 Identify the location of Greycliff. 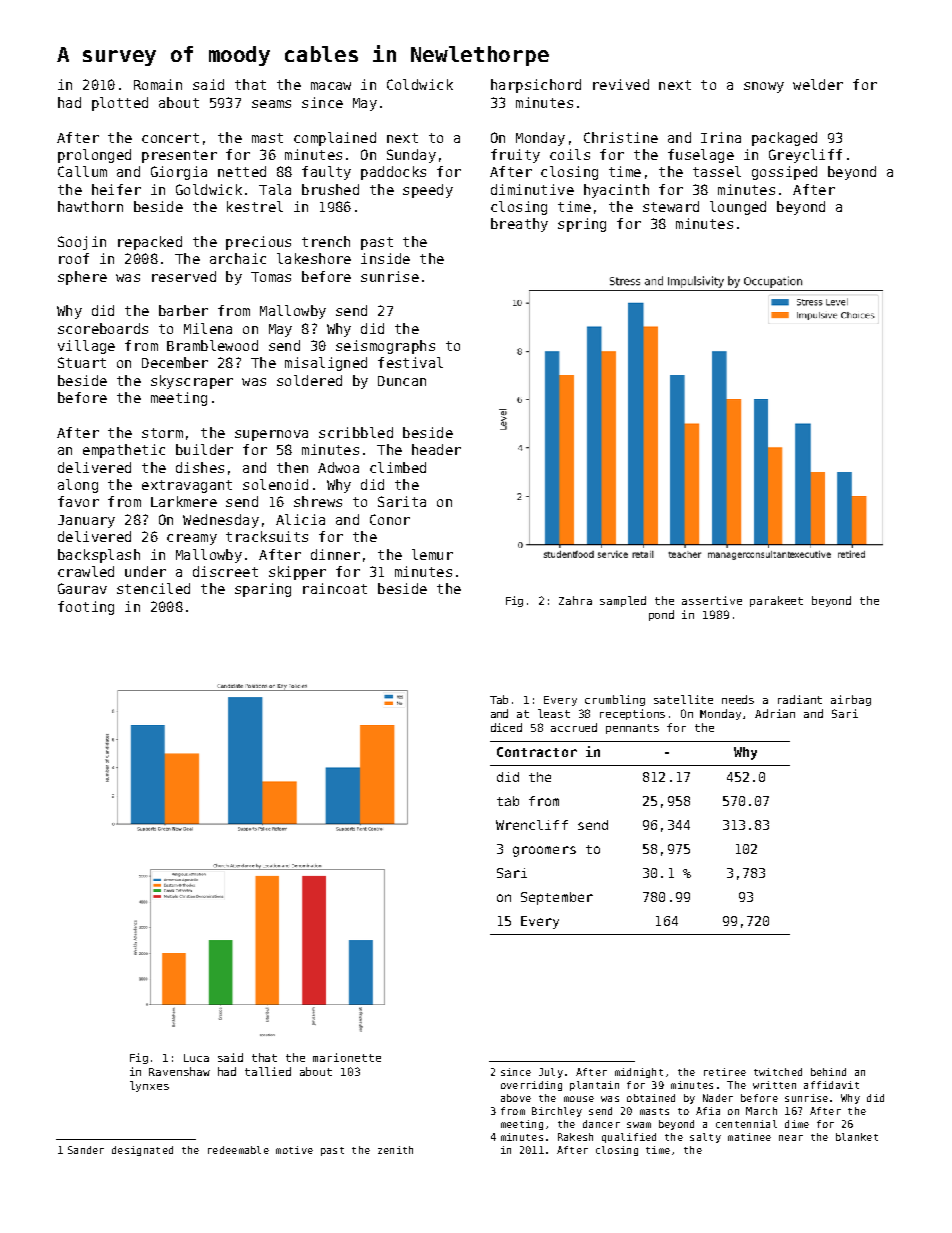
(805, 156).
